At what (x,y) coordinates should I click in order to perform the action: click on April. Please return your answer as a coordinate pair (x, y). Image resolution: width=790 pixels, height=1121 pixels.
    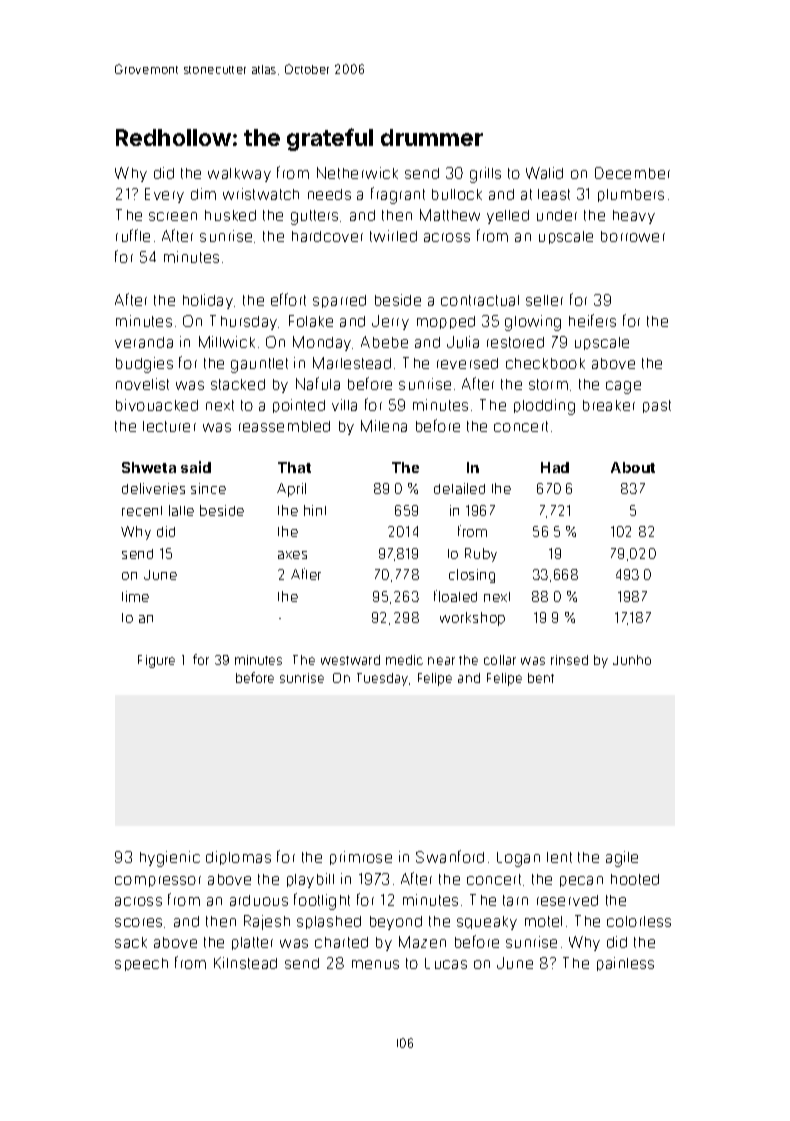
    Looking at the image, I should click on (291, 490).
